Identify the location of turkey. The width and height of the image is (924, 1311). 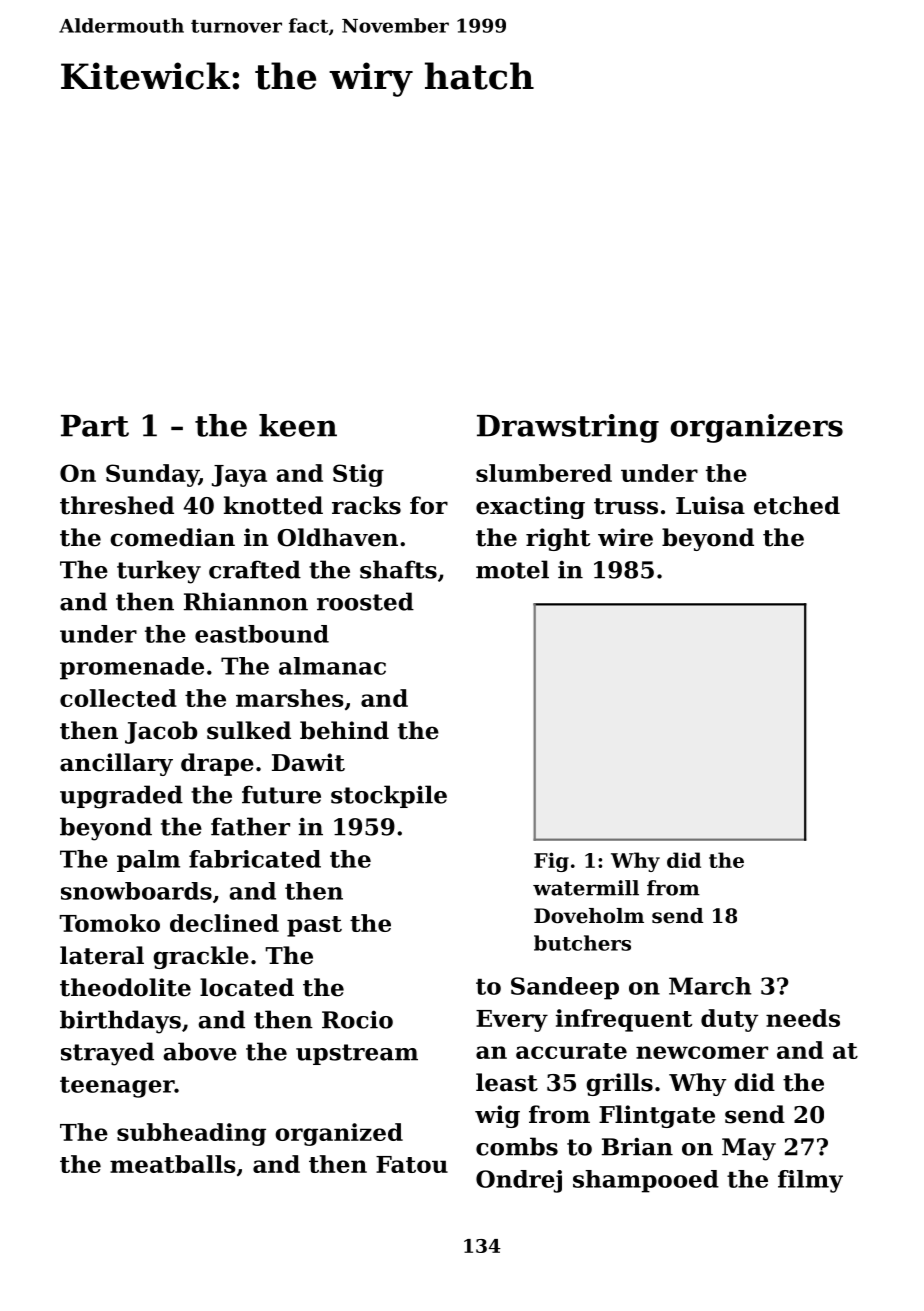
(159, 572).
